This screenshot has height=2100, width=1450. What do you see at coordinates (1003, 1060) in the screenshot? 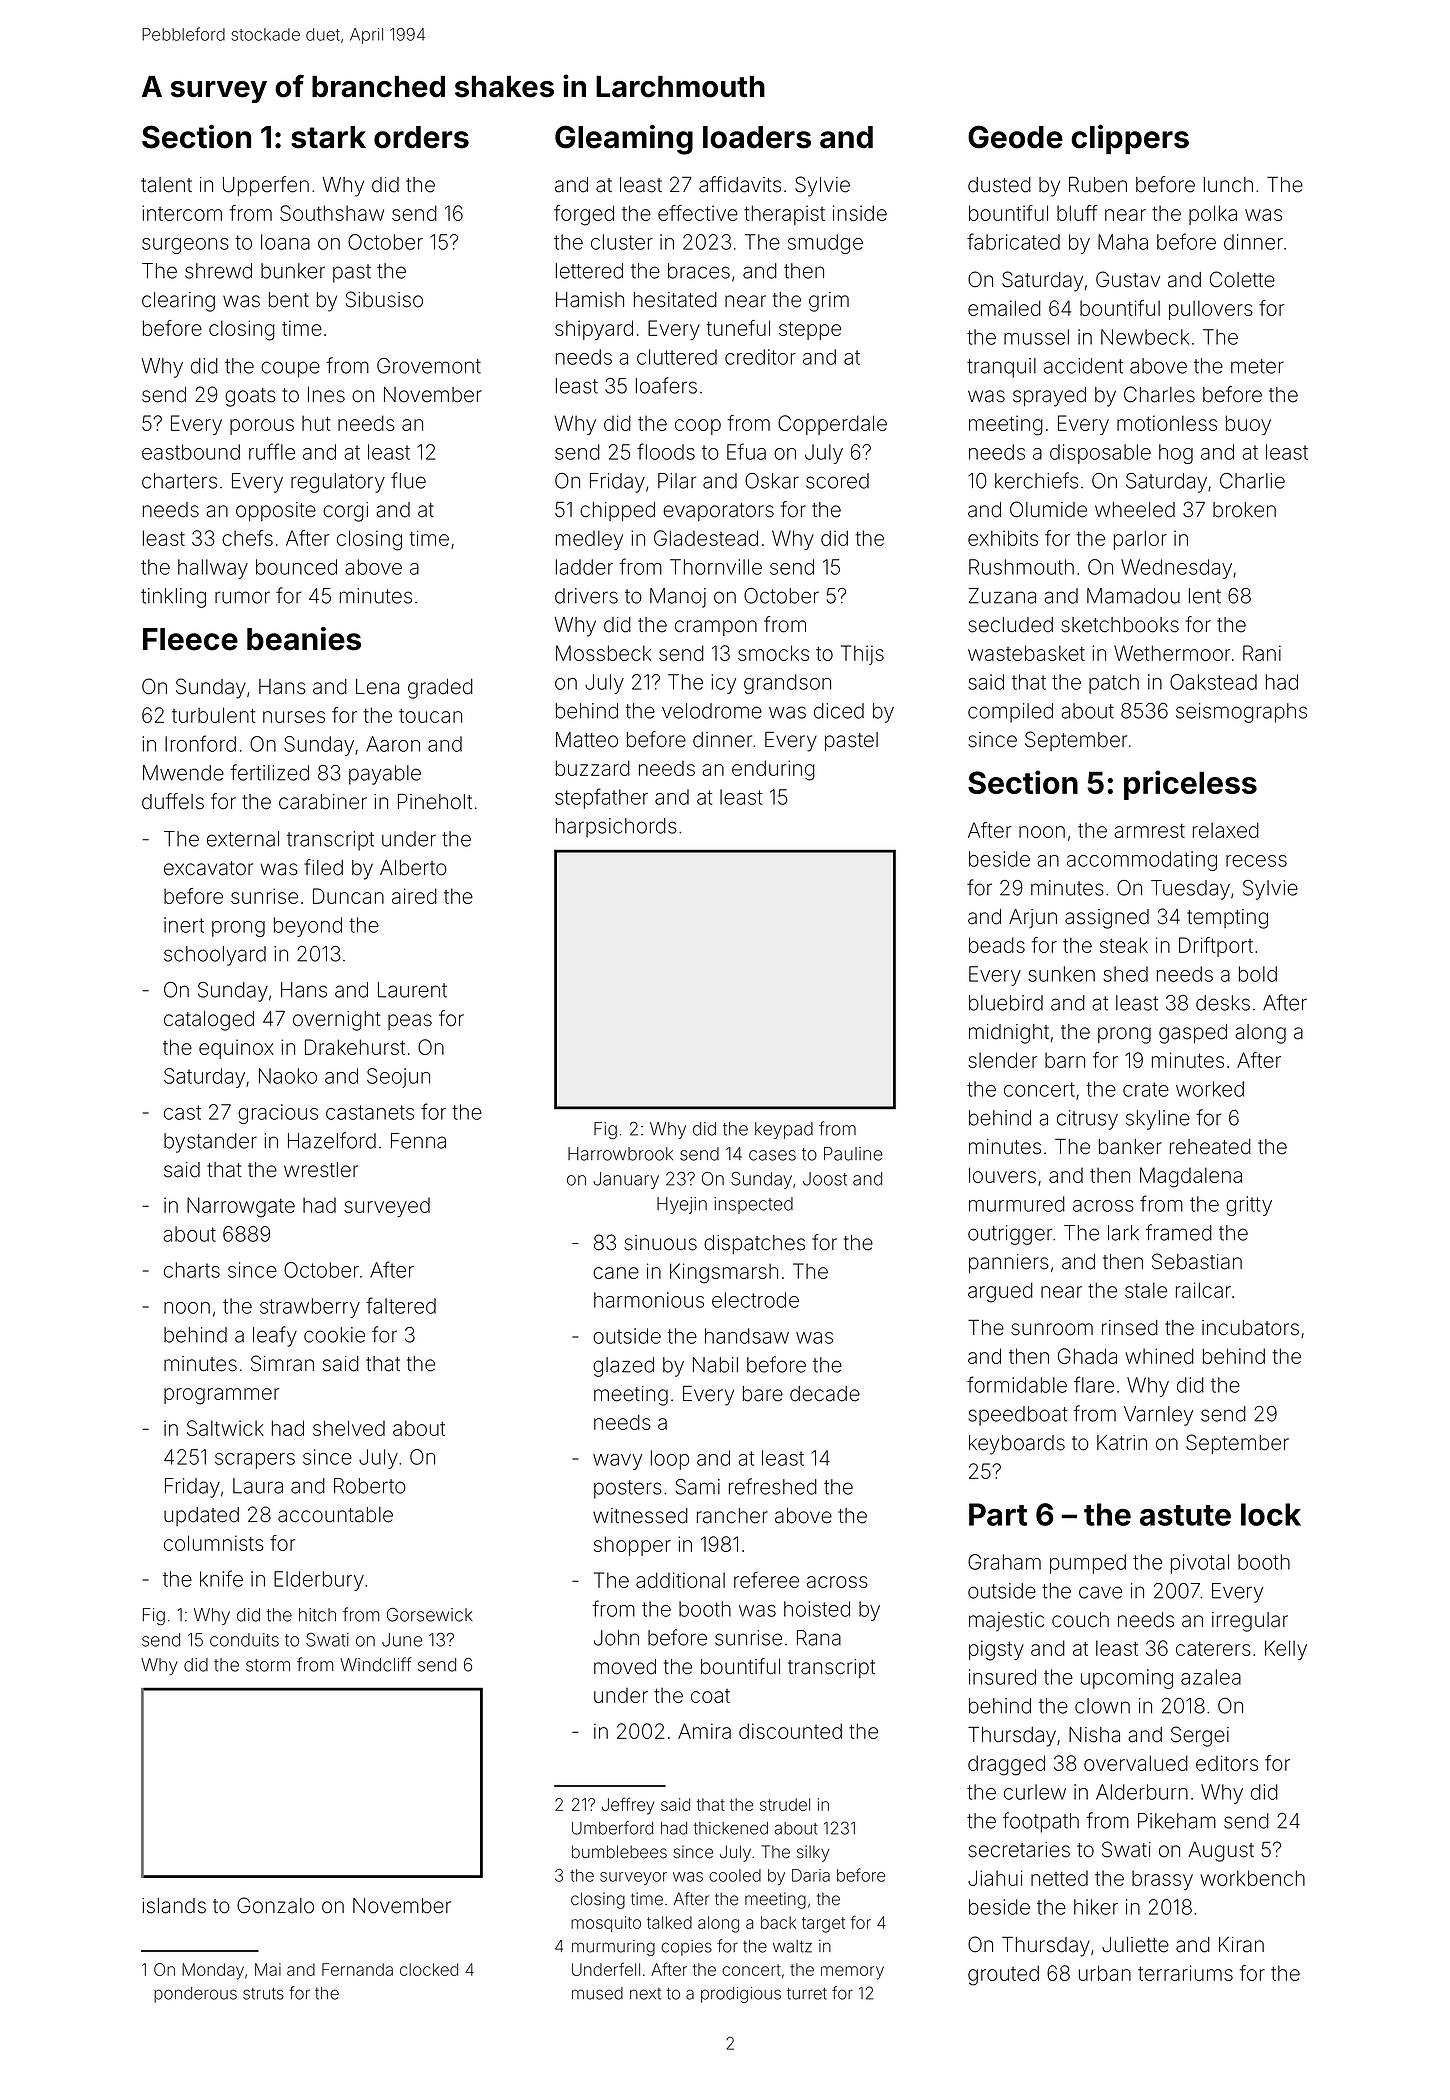
I see `slender` at bounding box center [1003, 1060].
